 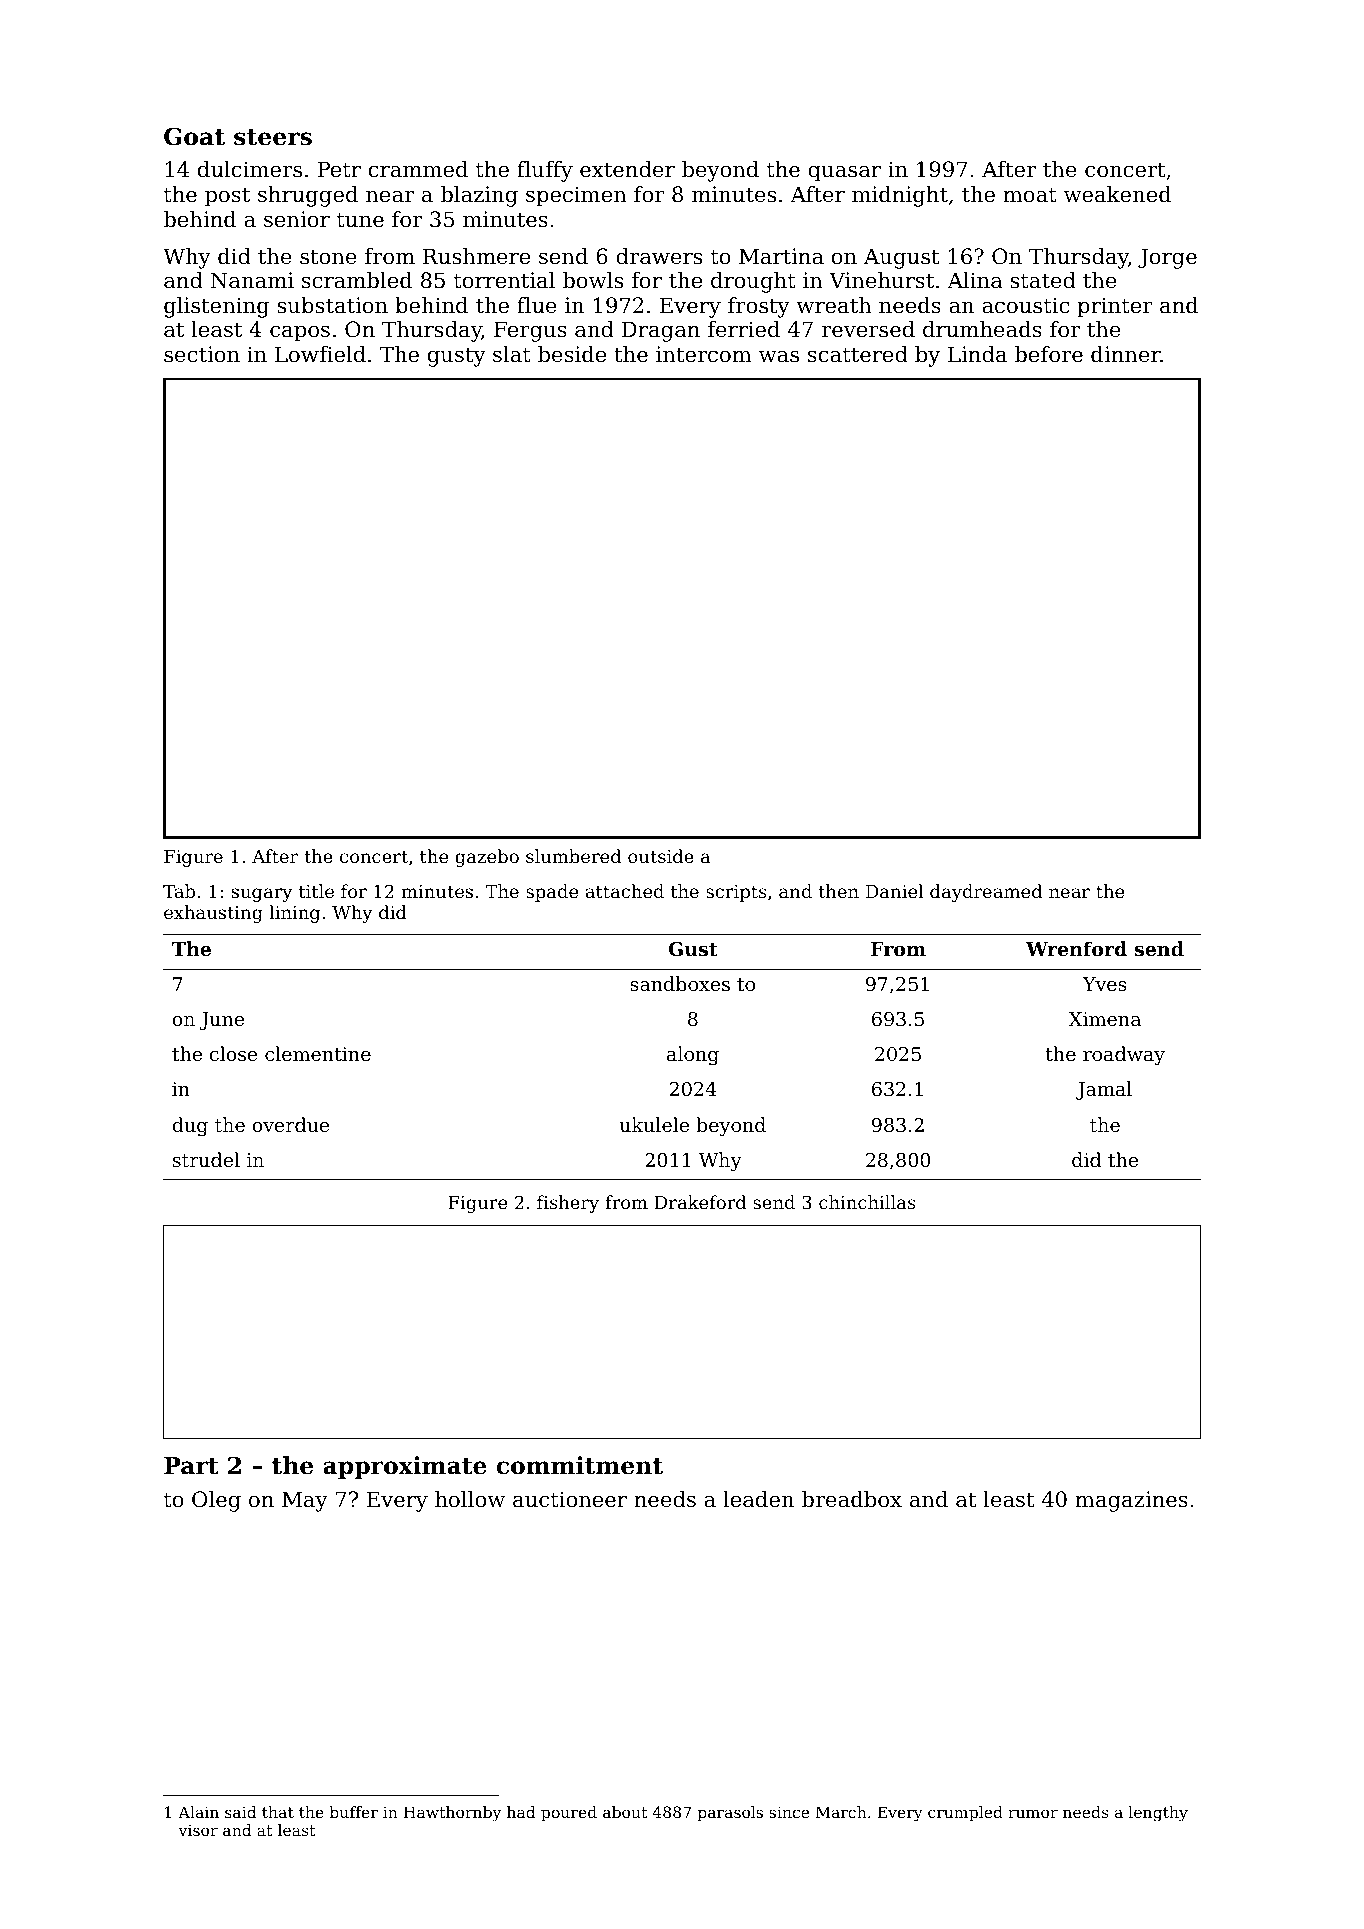 I want to click on along, so click(x=693, y=1055).
